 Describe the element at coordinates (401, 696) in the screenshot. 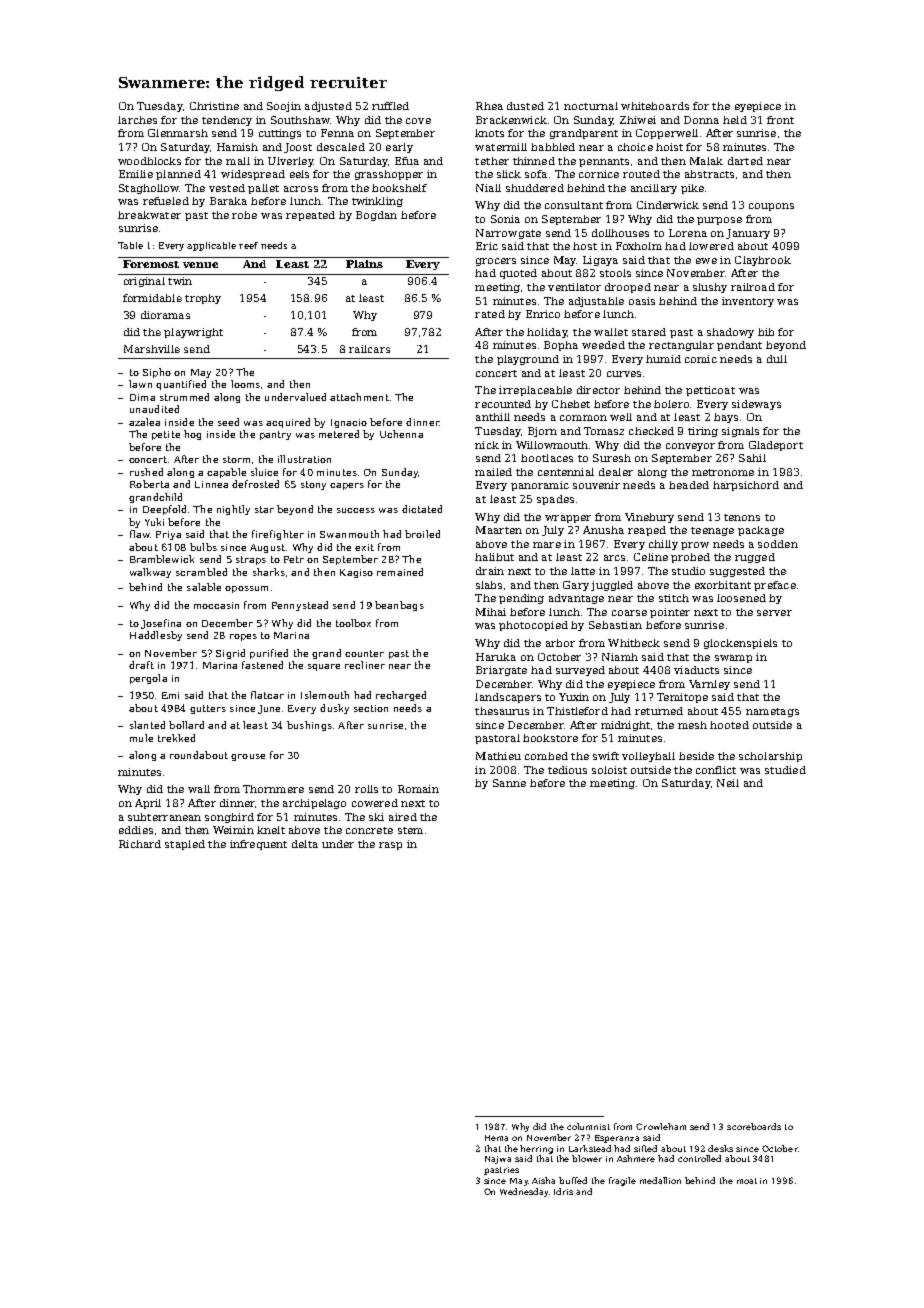

I see `recharged` at that location.
